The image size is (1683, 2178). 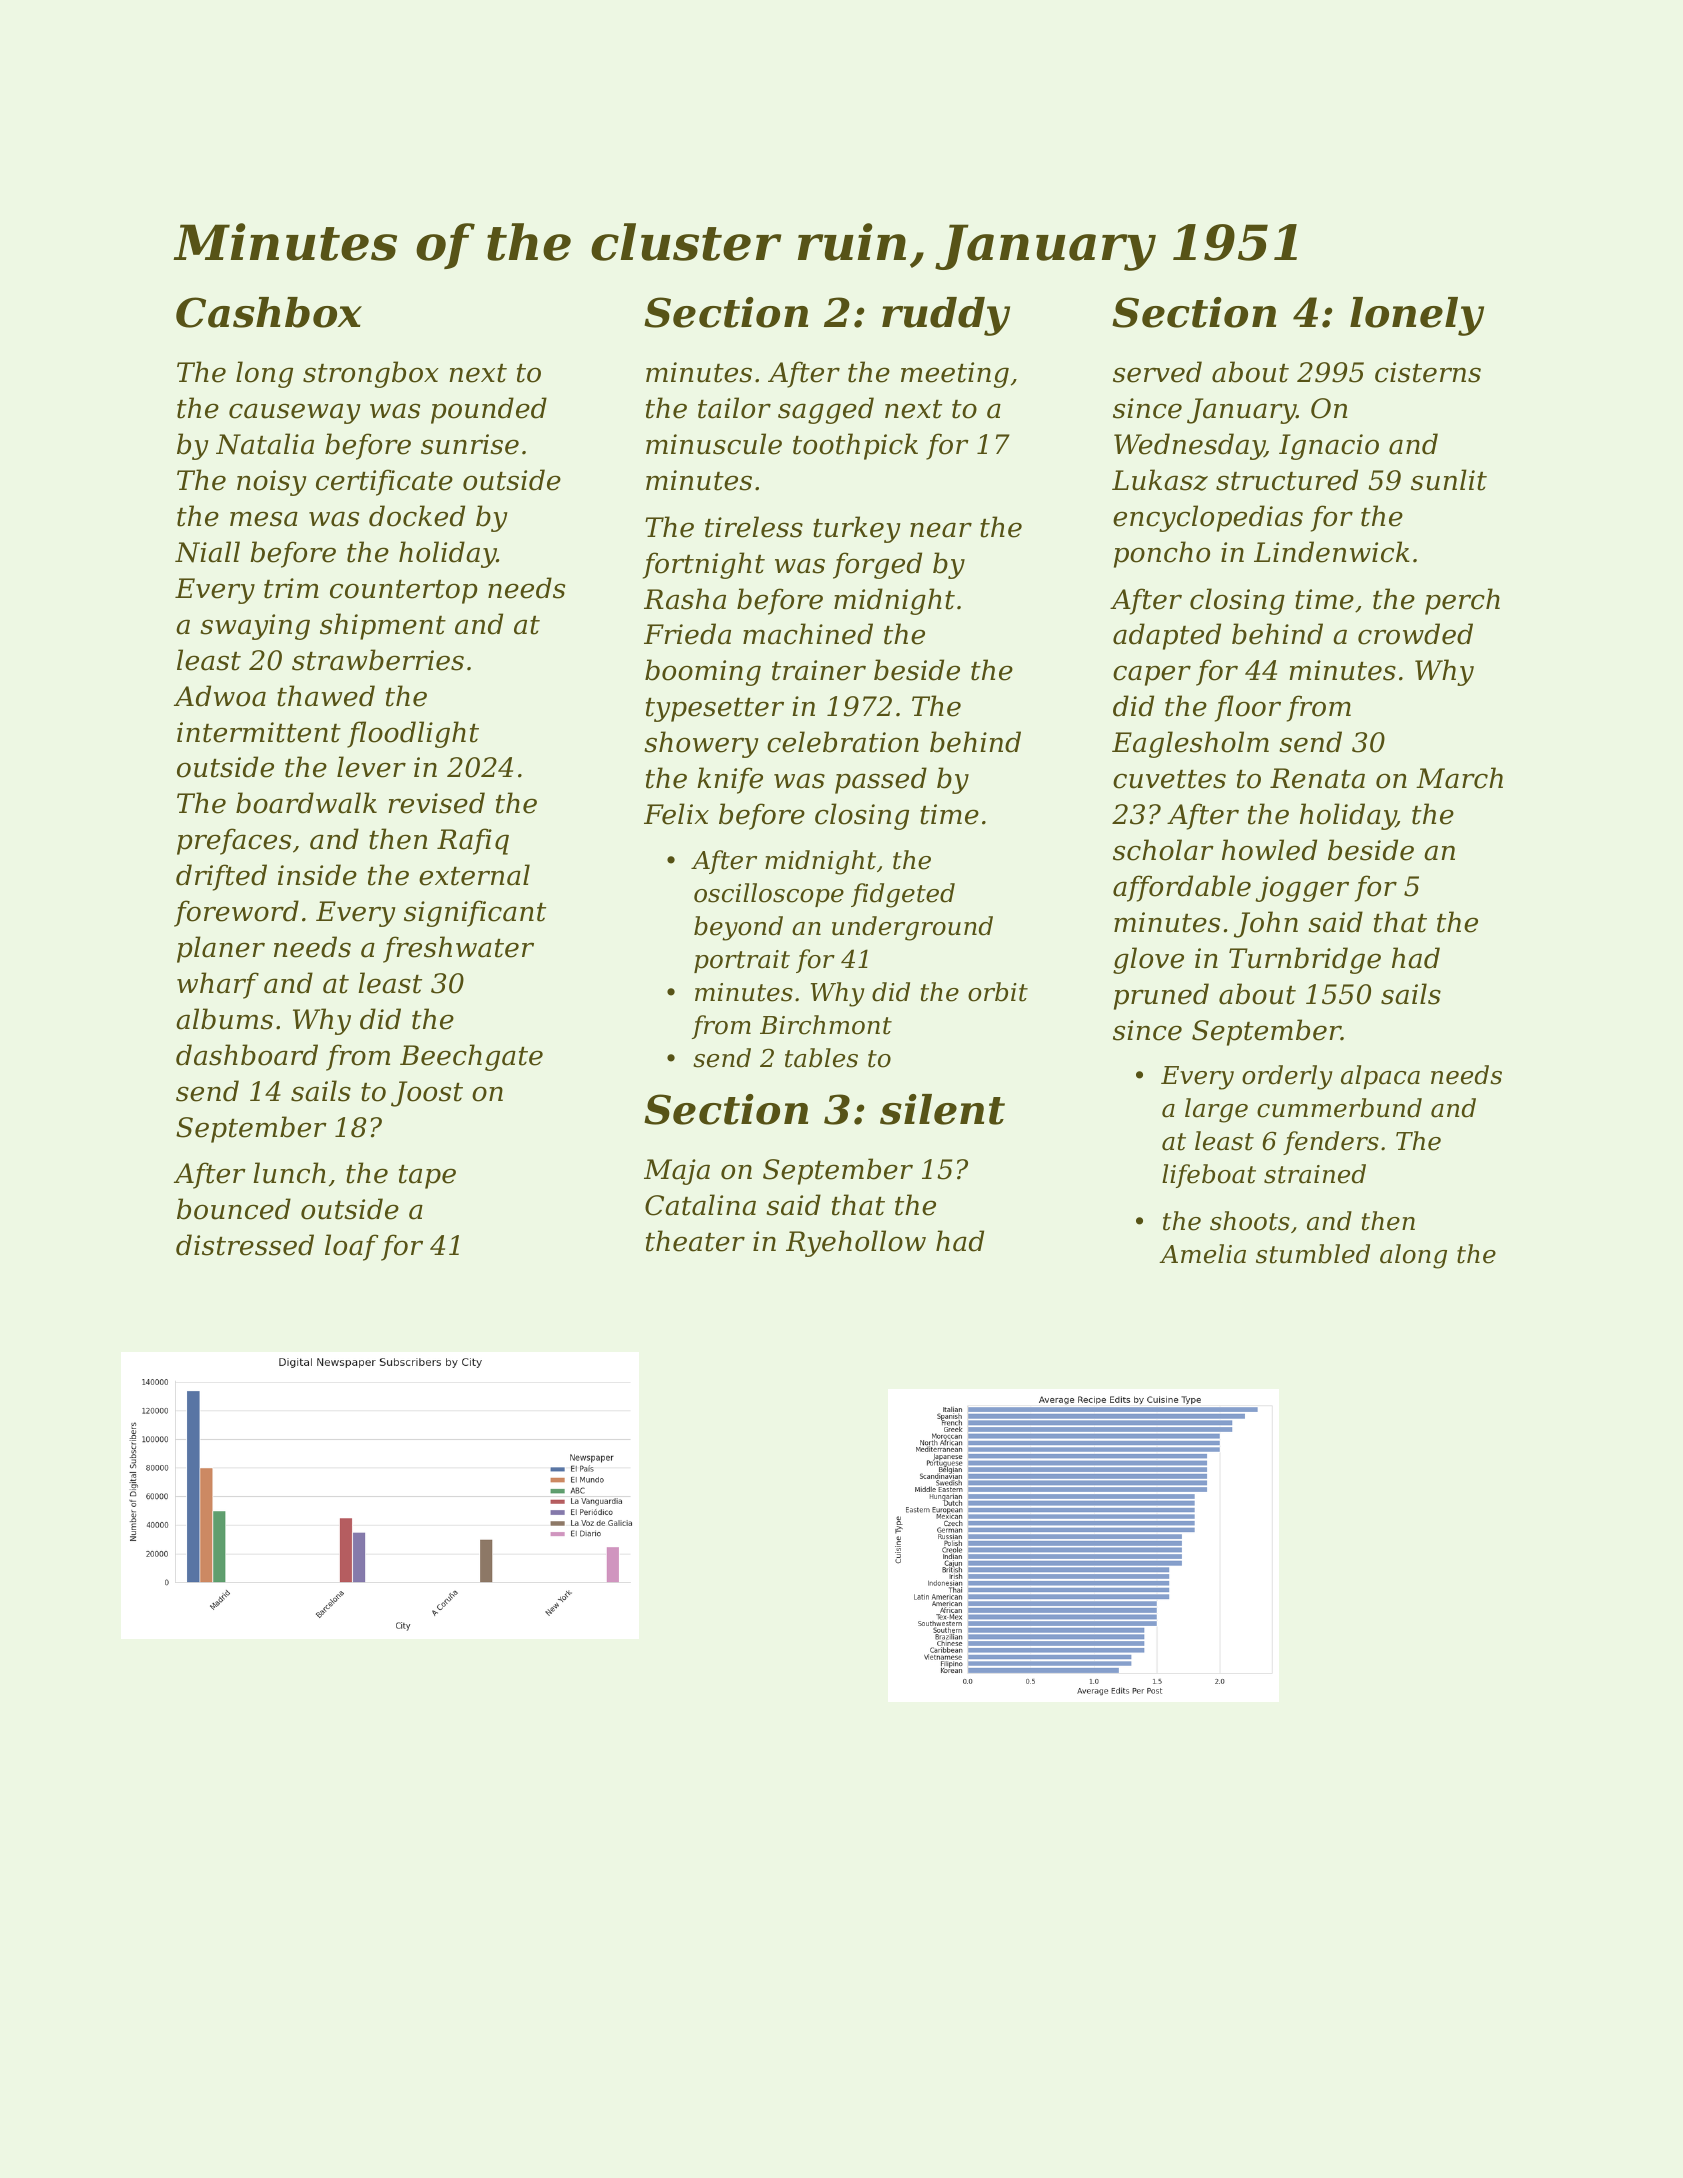 I want to click on lonely, so click(x=1417, y=316).
